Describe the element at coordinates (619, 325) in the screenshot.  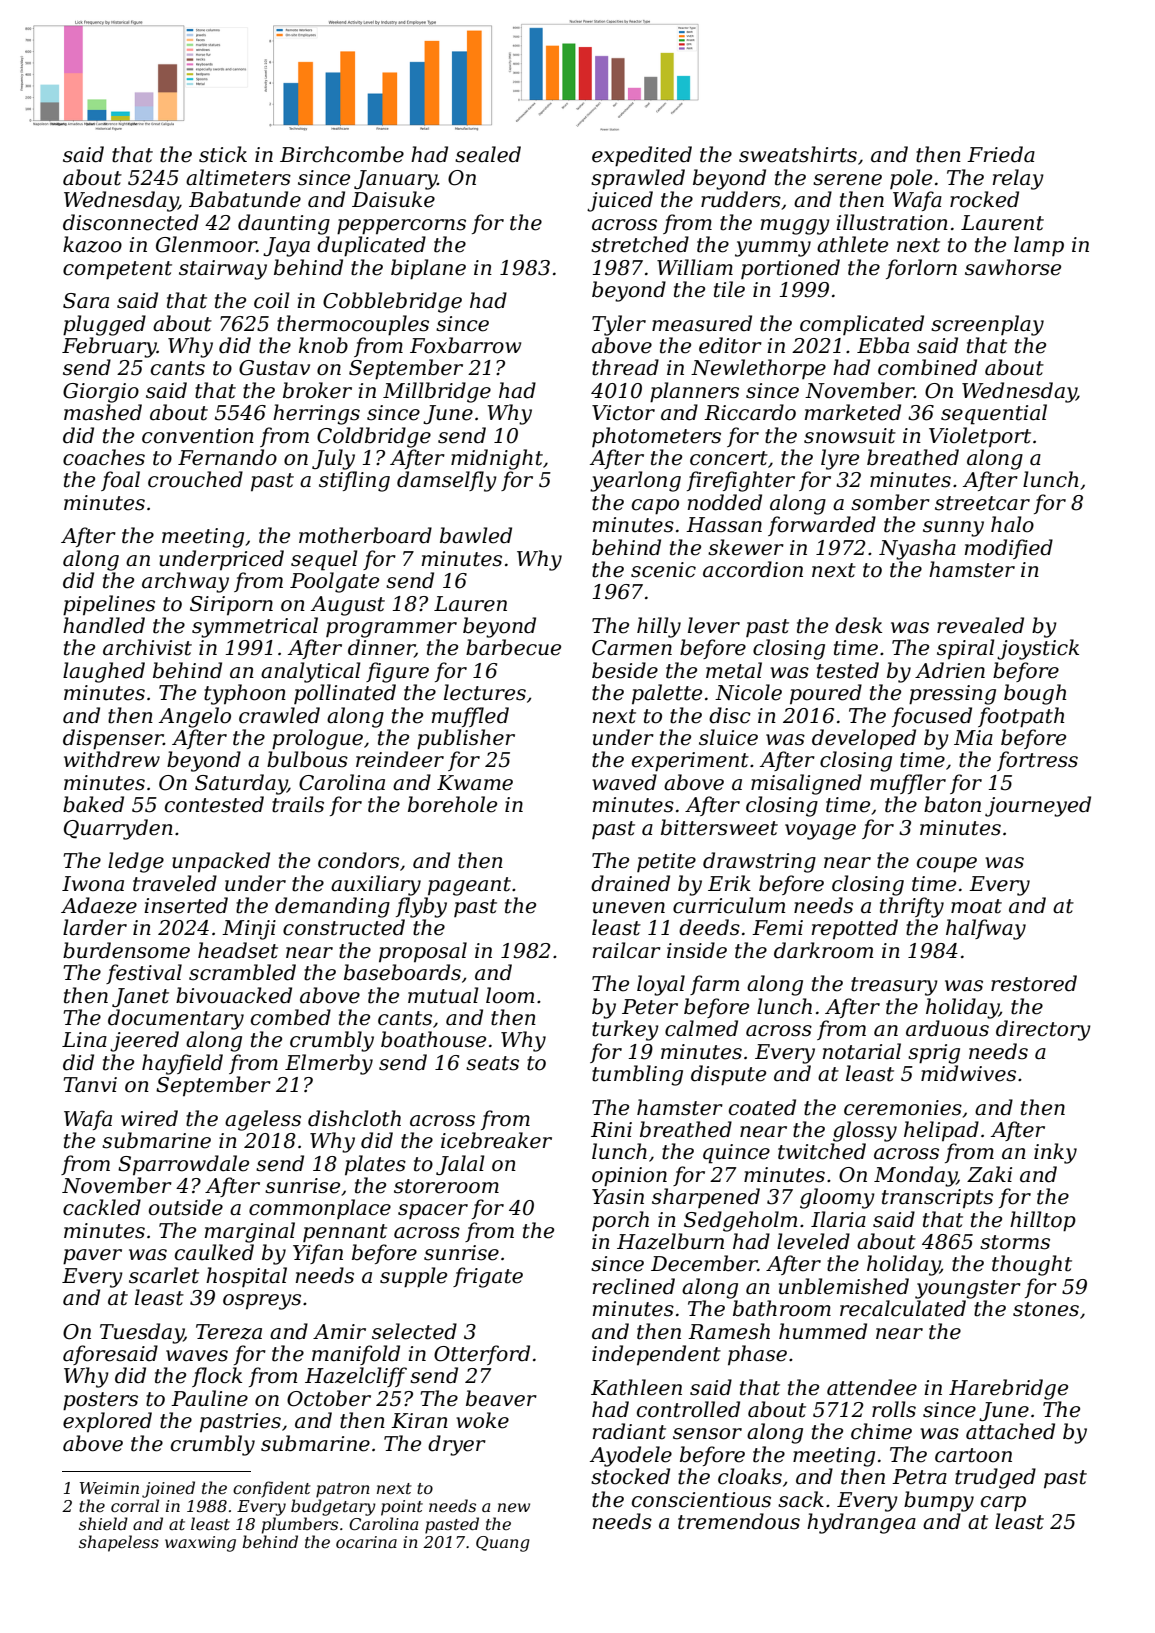
I see `Tyler` at that location.
